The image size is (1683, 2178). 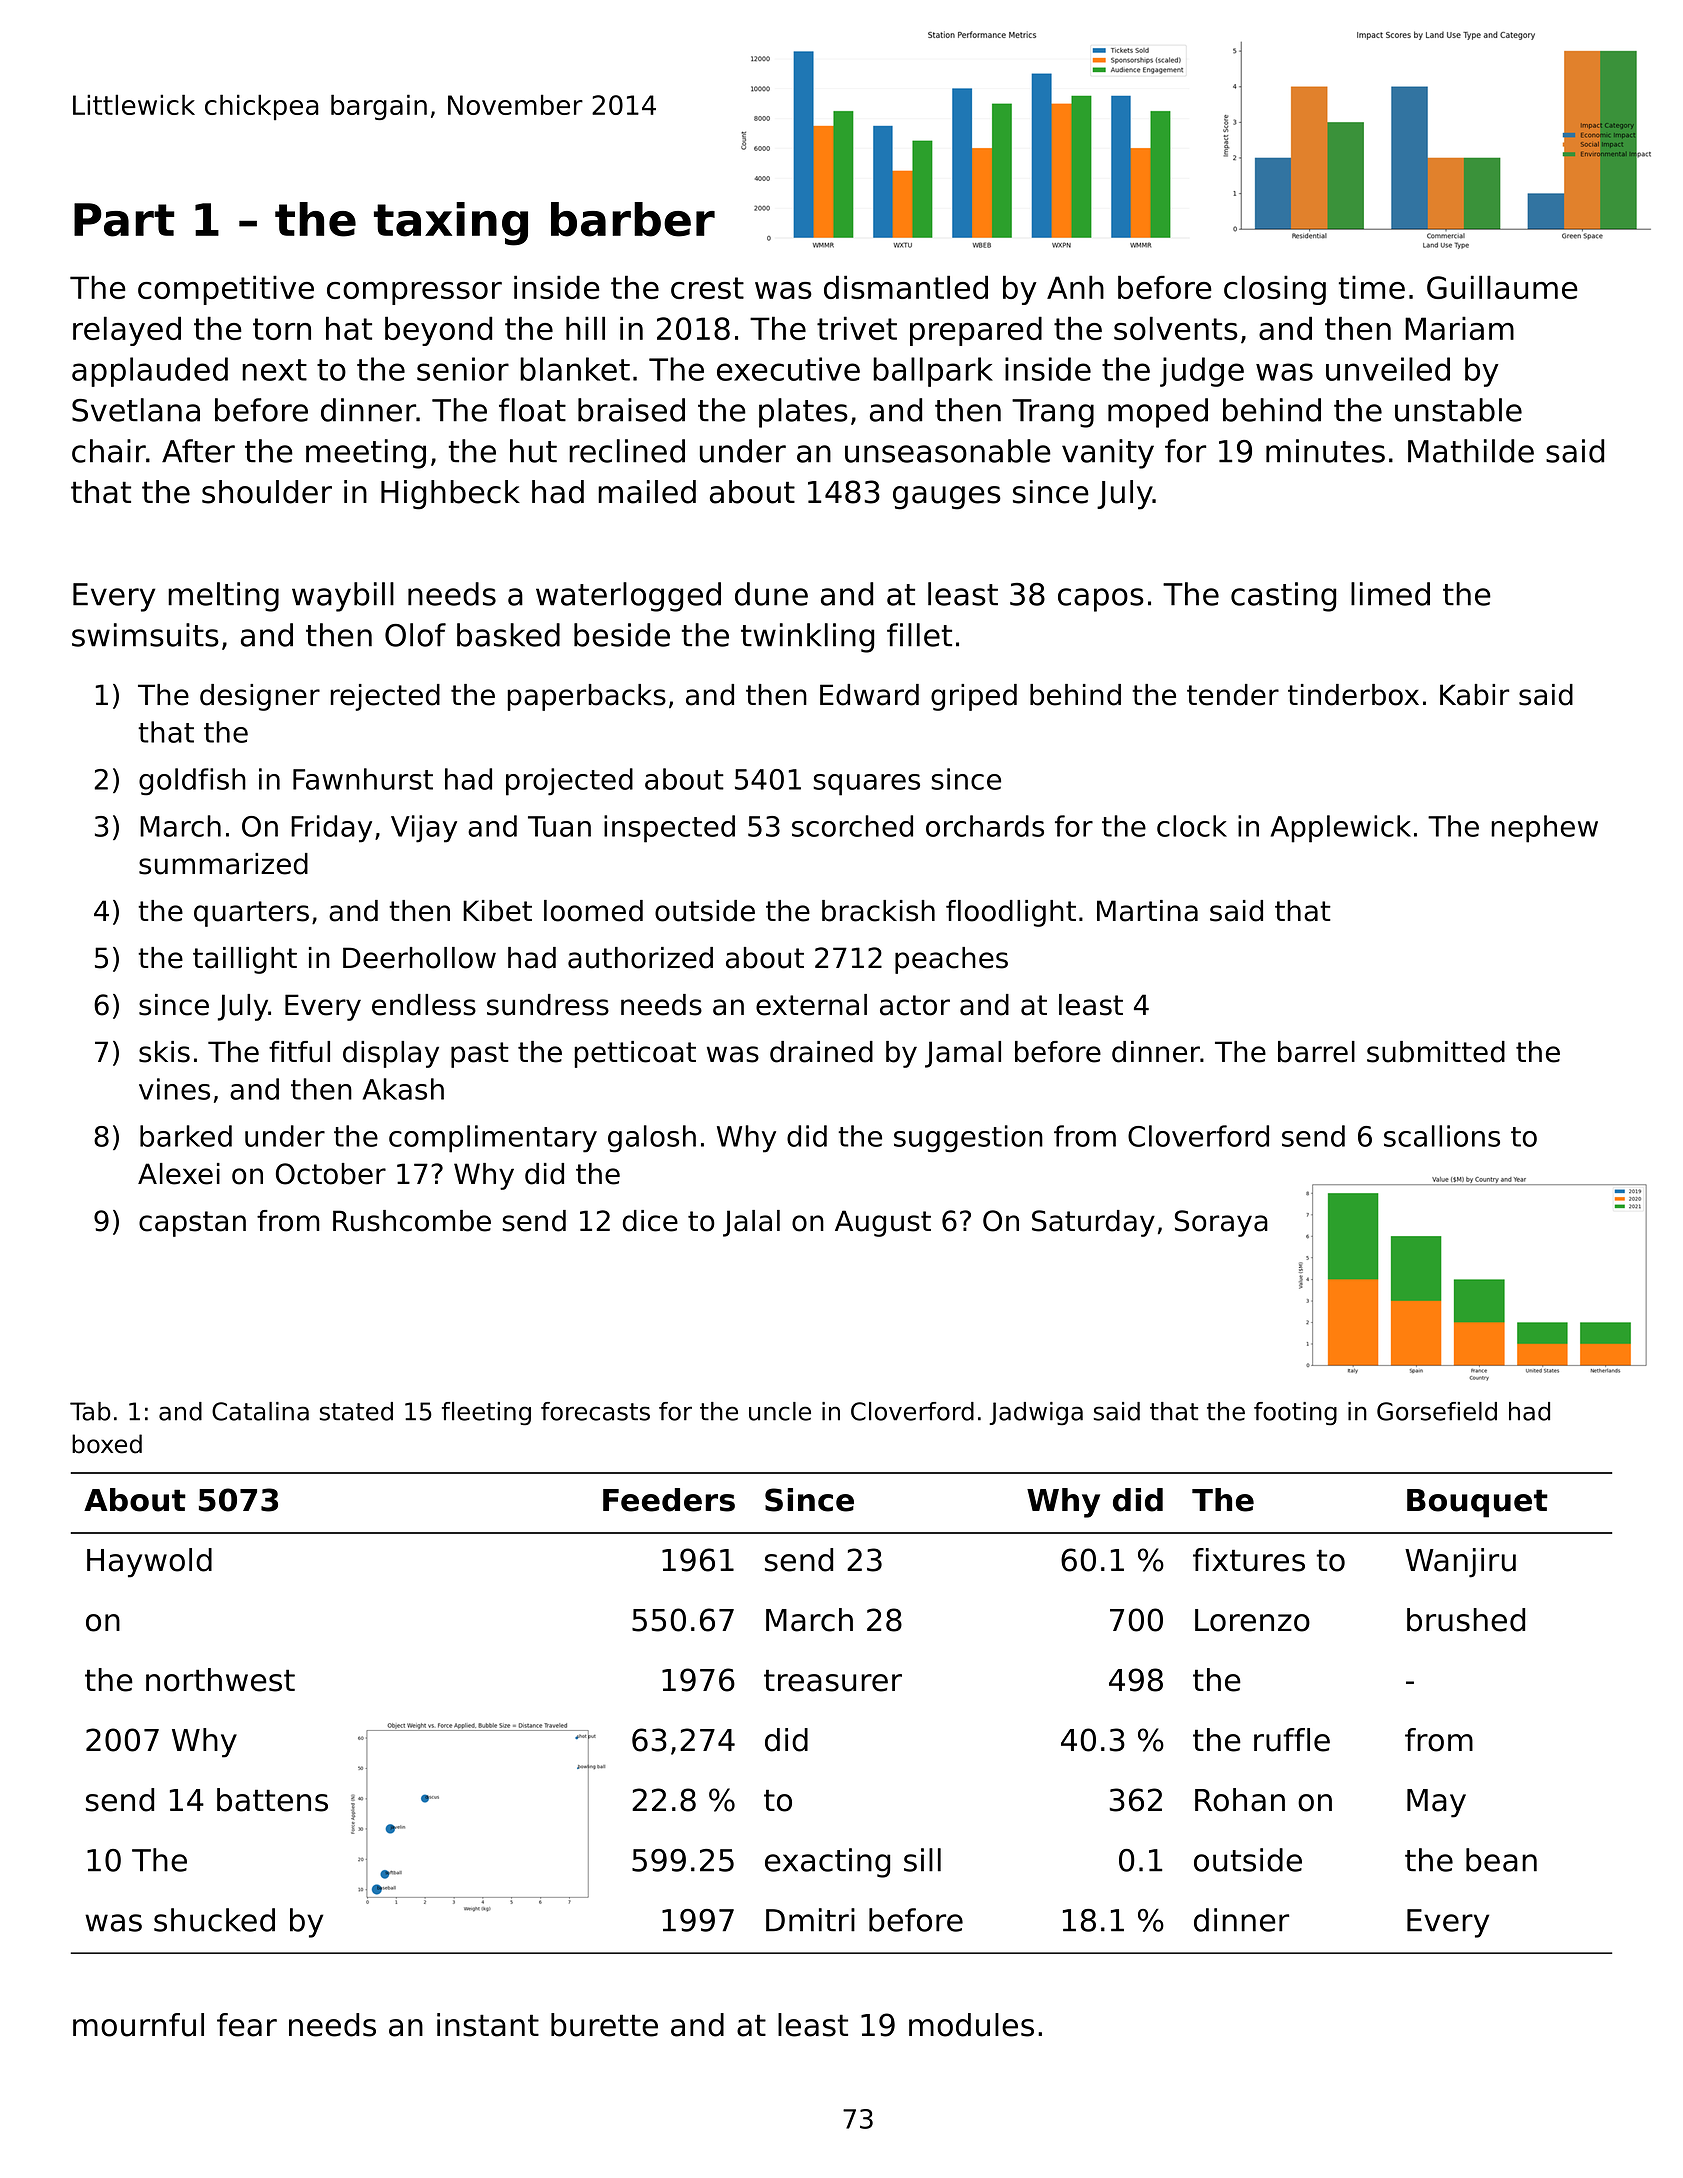 I want to click on Gorsefield, so click(x=1437, y=1411).
